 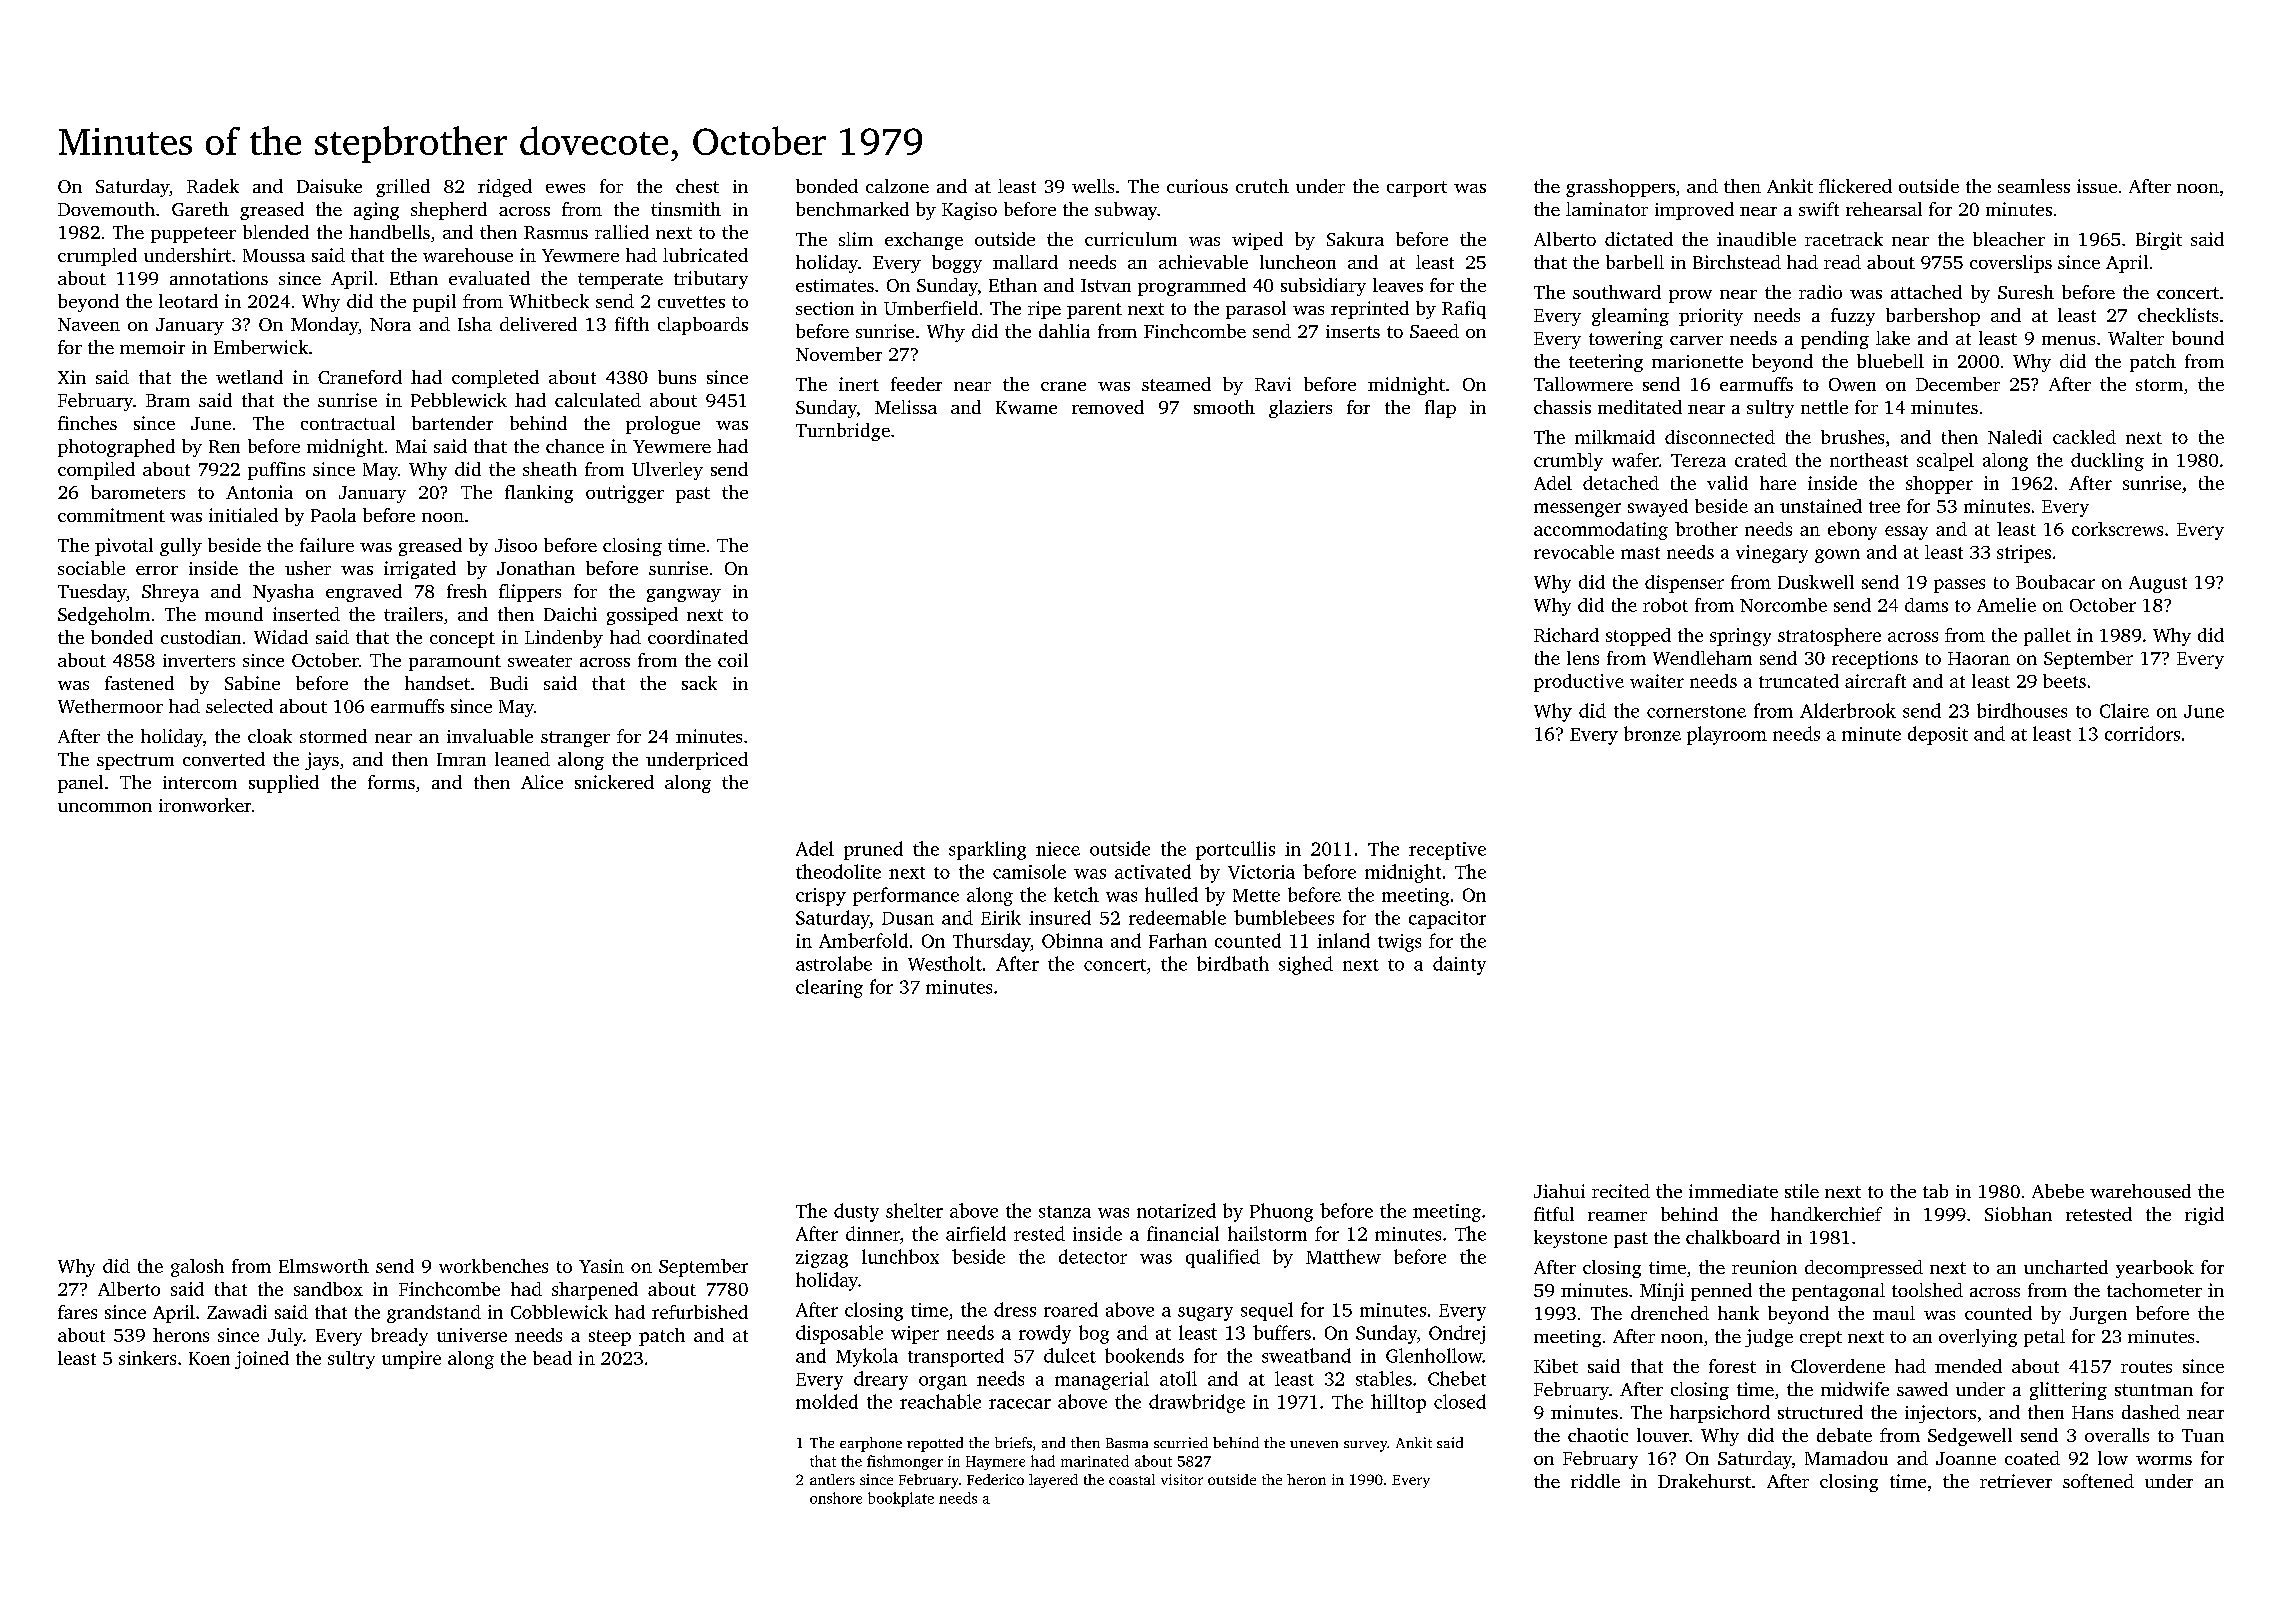 I want to click on sack, so click(x=699, y=683).
